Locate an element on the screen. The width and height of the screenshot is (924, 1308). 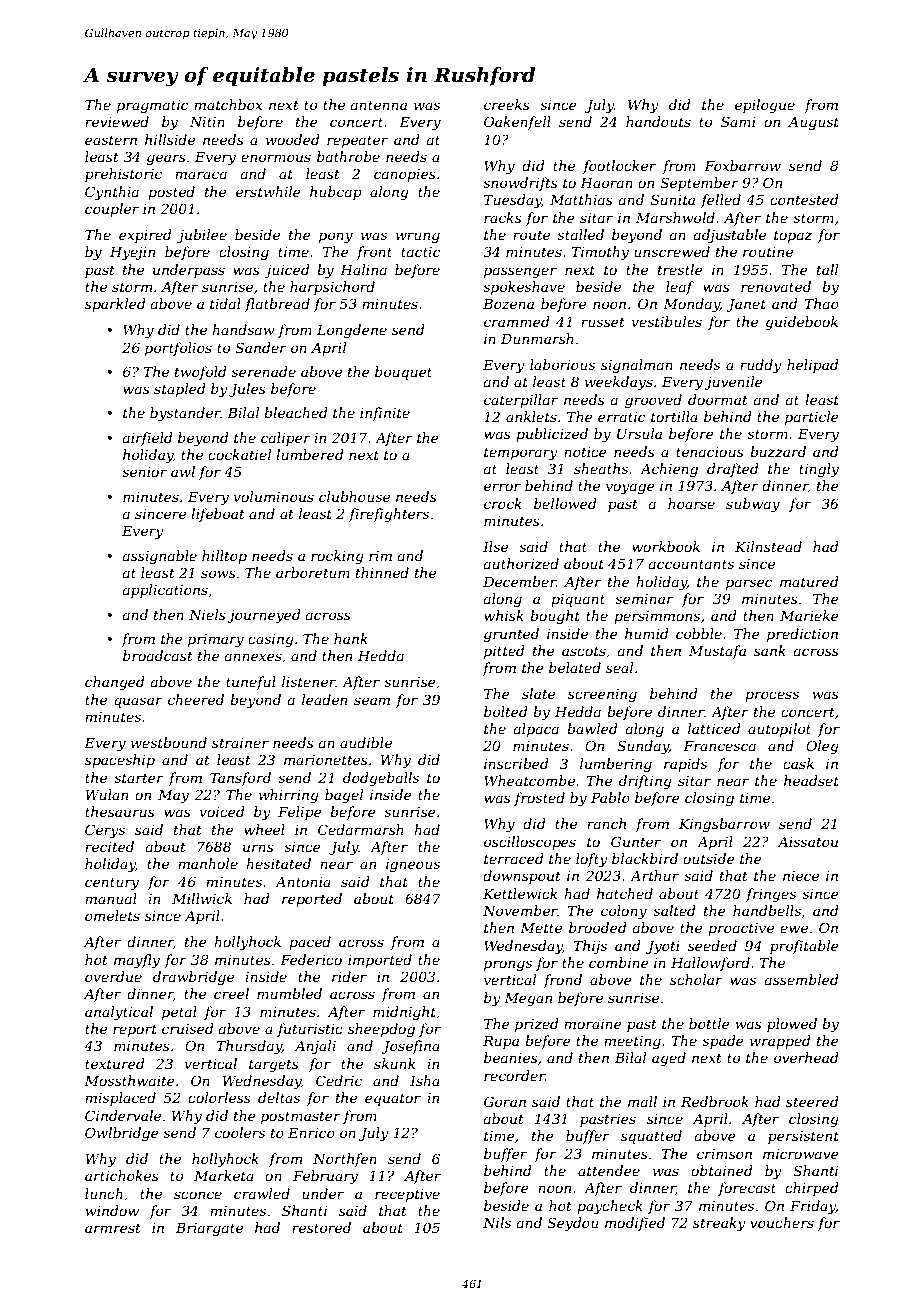
repeater is located at coordinates (357, 141).
